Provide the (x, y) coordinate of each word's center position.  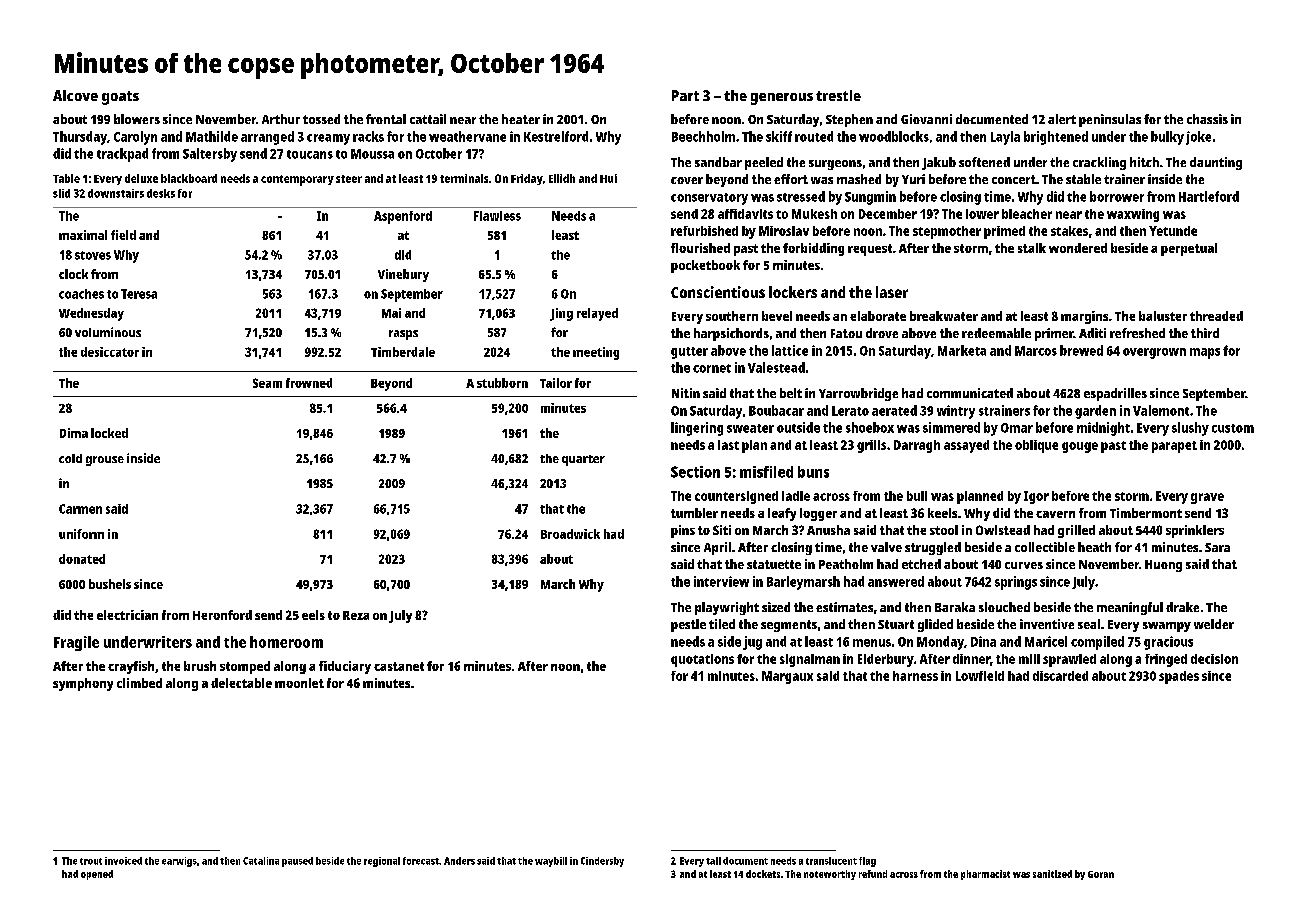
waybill (551, 862)
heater (521, 119)
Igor (1036, 497)
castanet (399, 666)
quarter (583, 460)
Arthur (281, 119)
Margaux (787, 677)
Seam (267, 383)
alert (1062, 119)
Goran (1101, 874)
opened (97, 875)
